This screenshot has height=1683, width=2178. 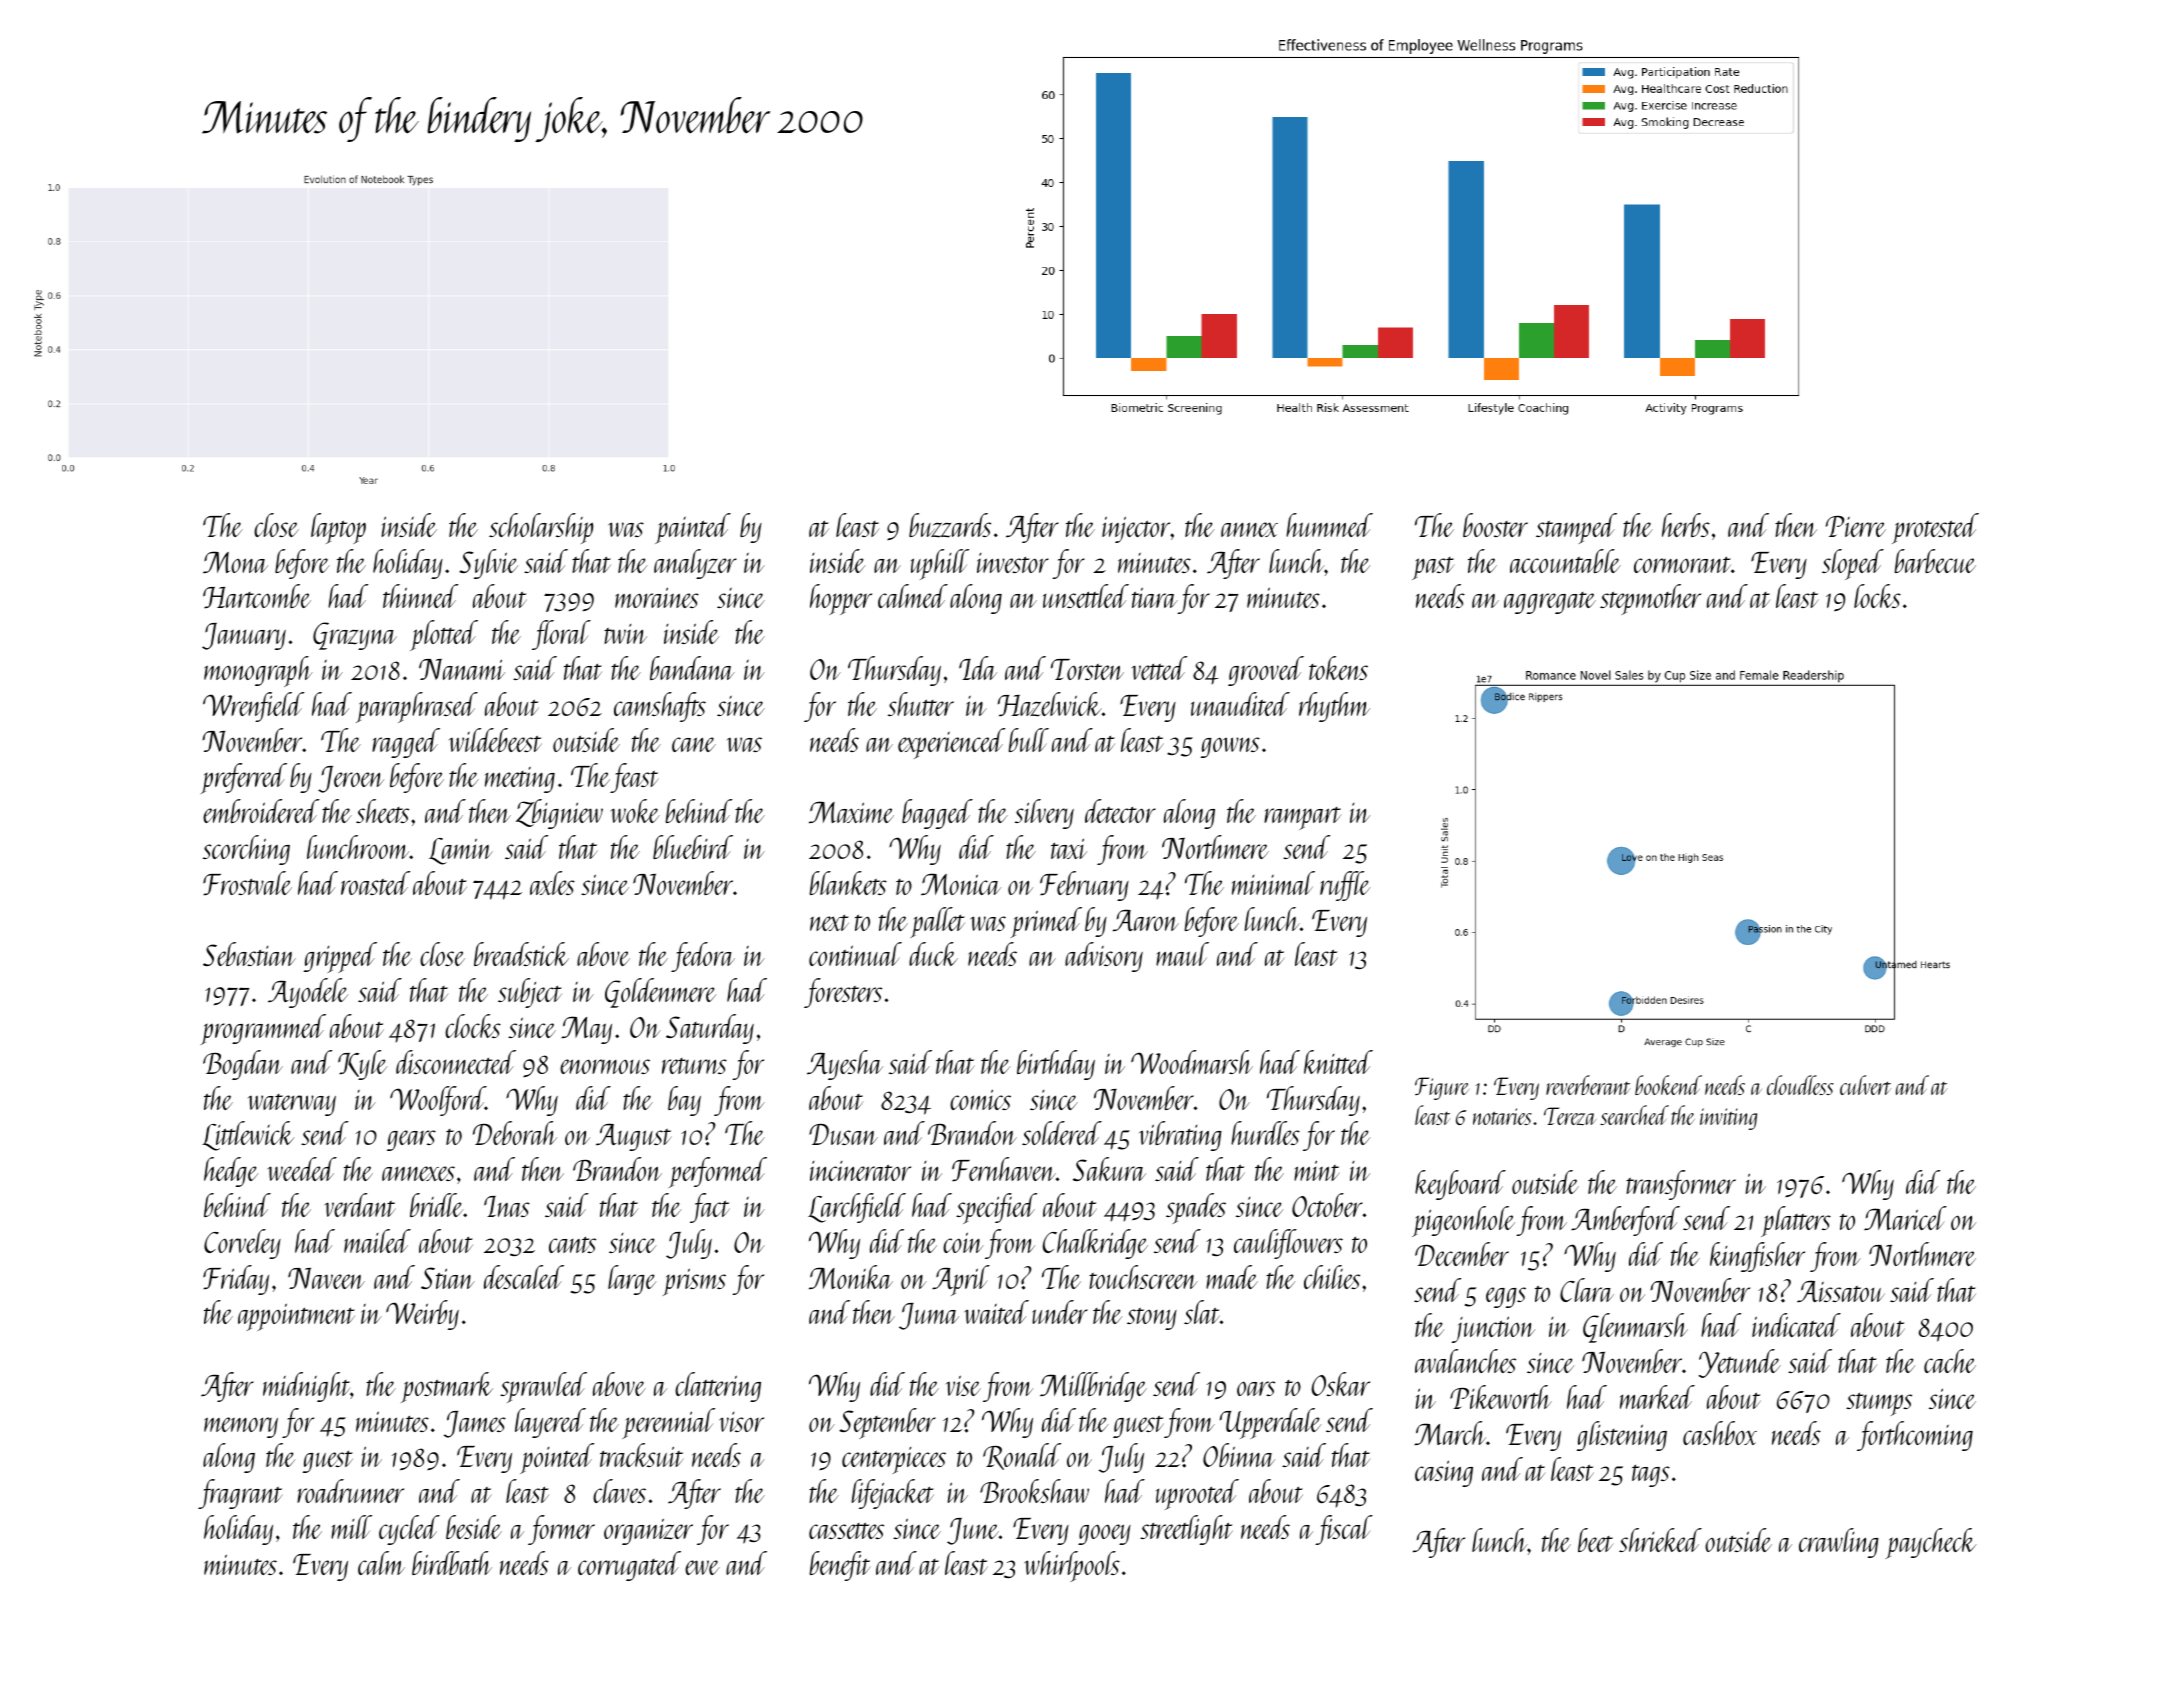 What do you see at coordinates (1143, 1277) in the screenshot?
I see `touchscreen` at bounding box center [1143, 1277].
